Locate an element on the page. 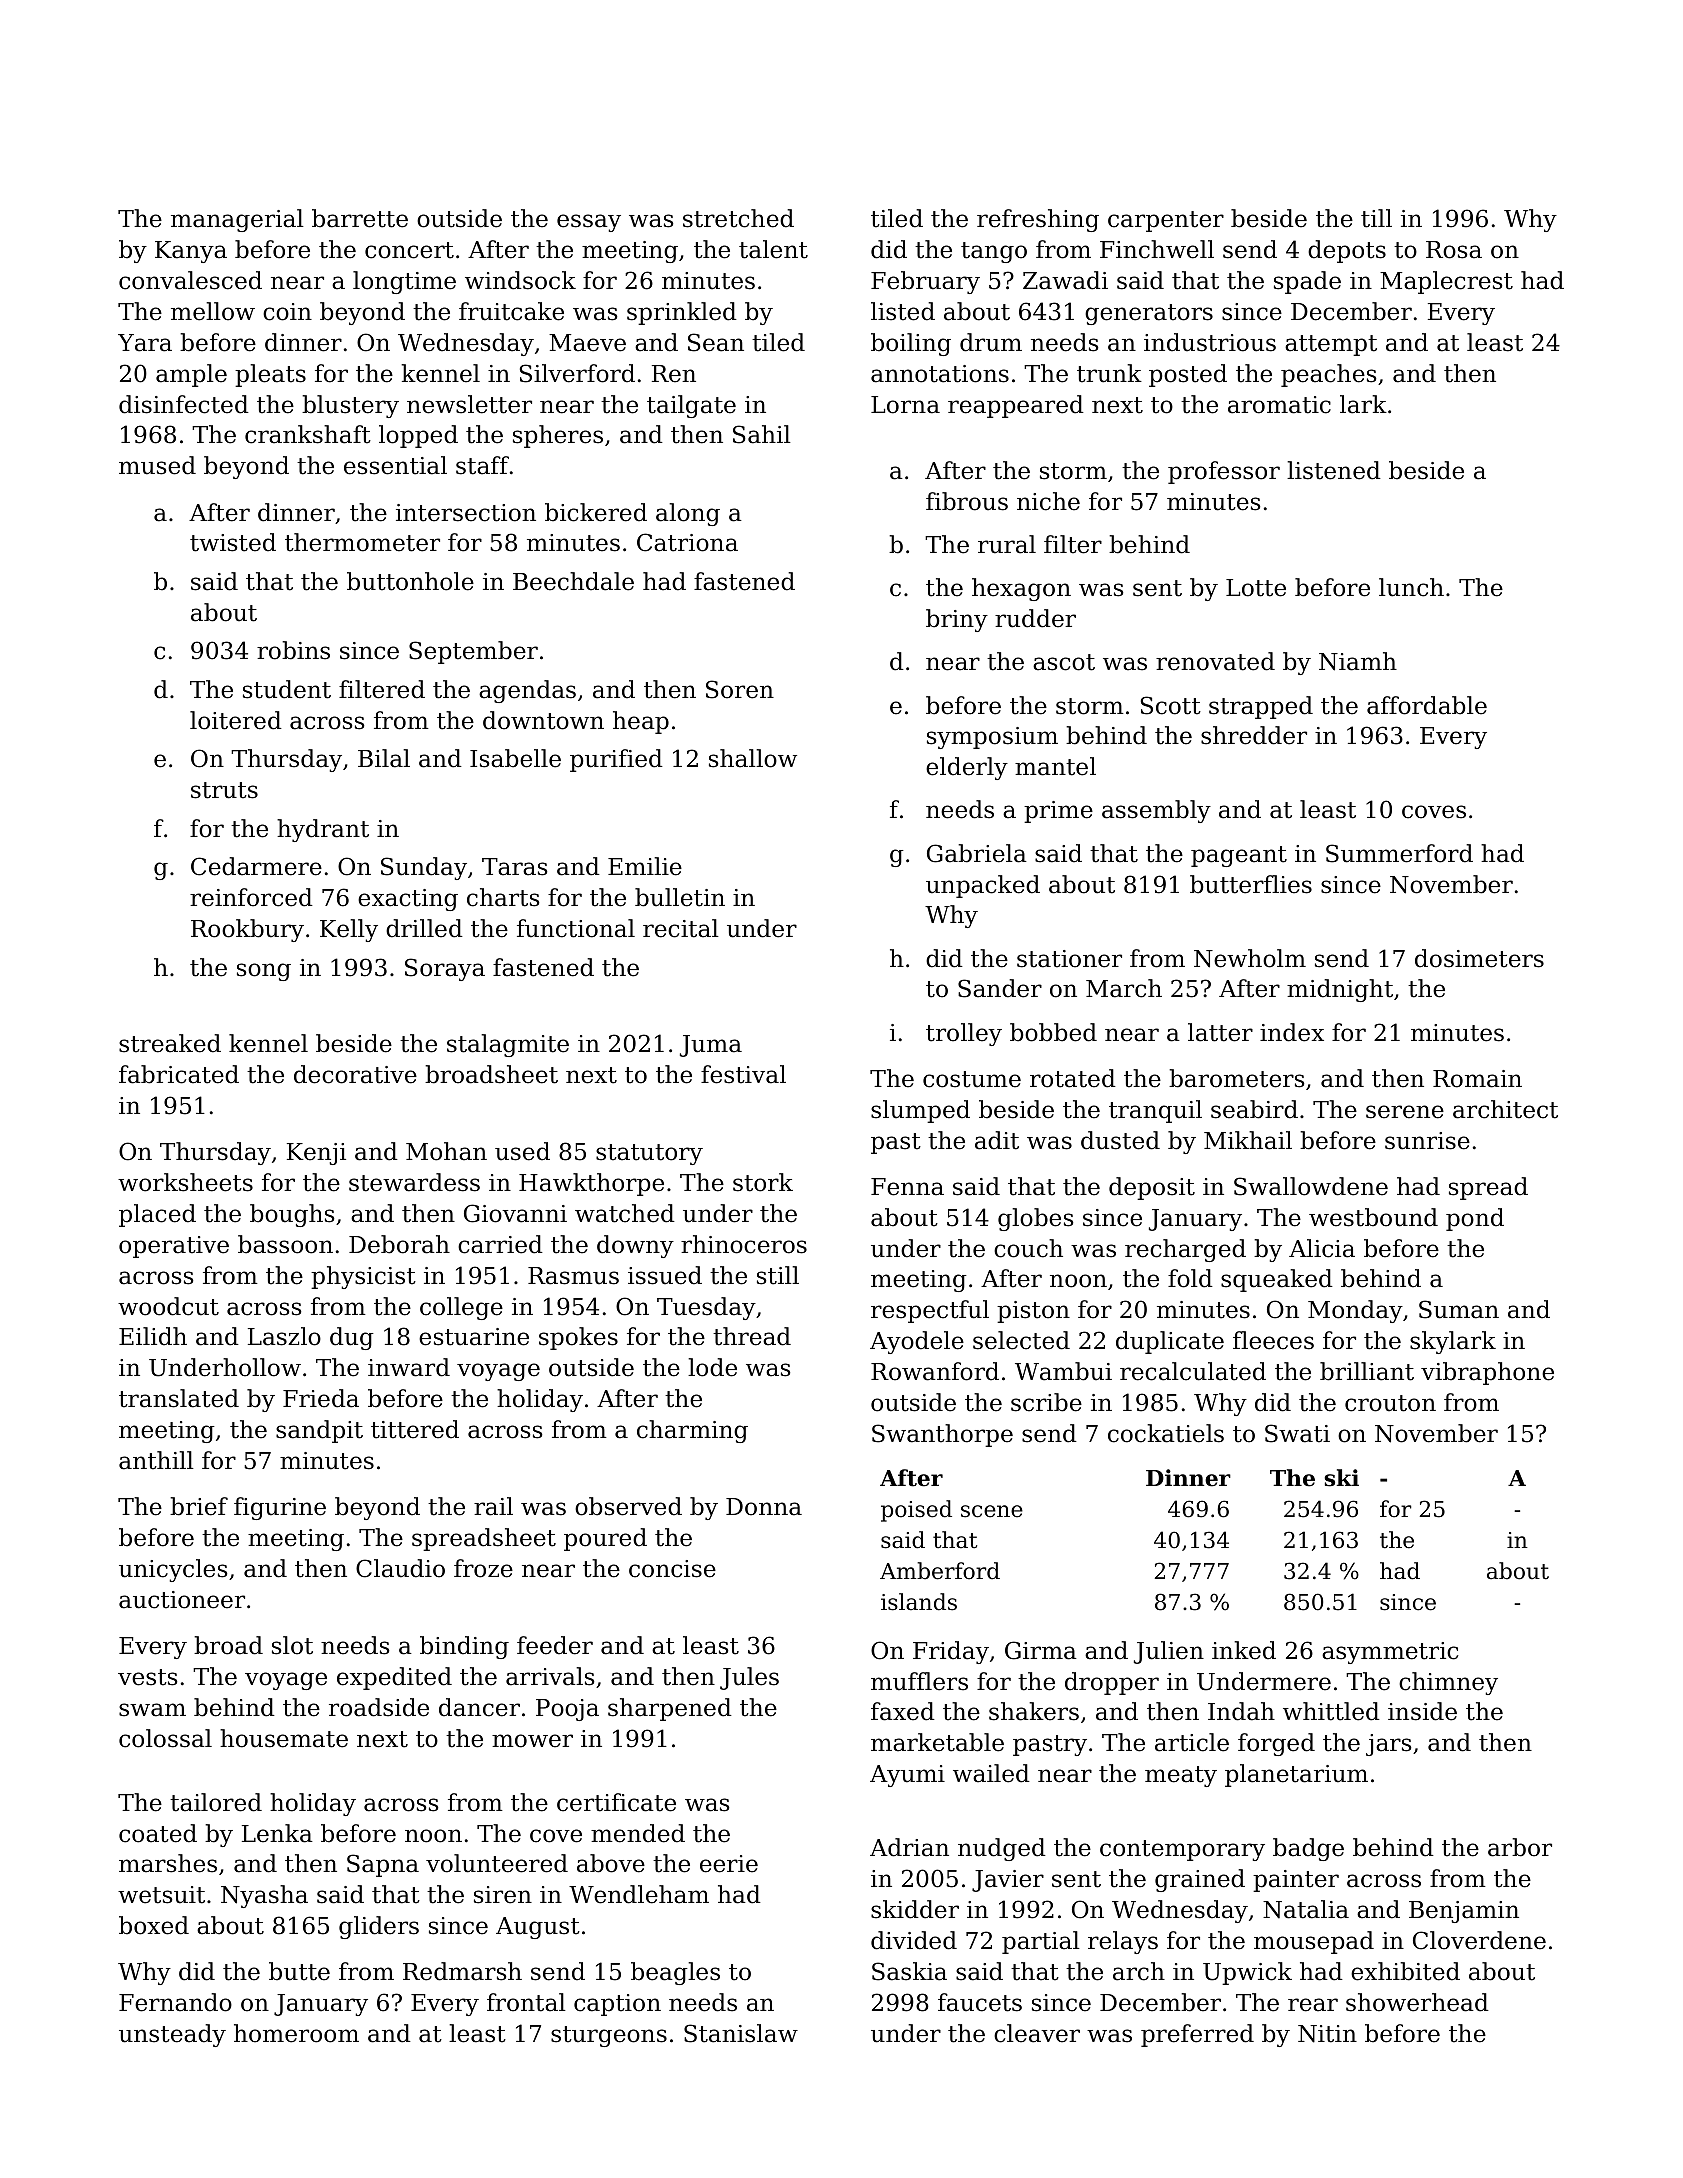 This image has height=2178, width=1683. loitered is located at coordinates (236, 720).
